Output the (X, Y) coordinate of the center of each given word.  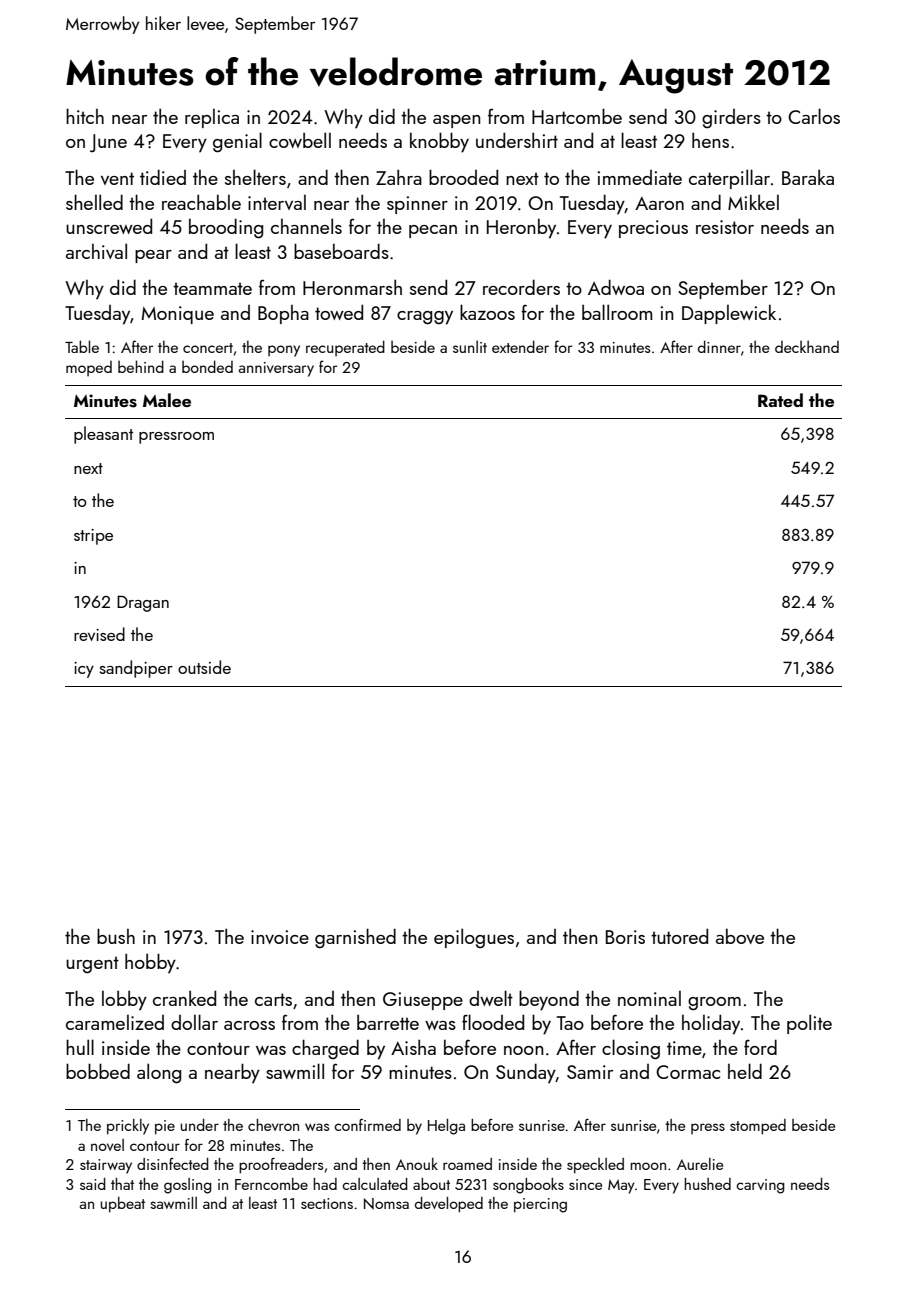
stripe (93, 537)
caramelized (115, 1022)
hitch (85, 116)
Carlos (814, 116)
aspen (456, 121)
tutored (679, 936)
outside (204, 667)
